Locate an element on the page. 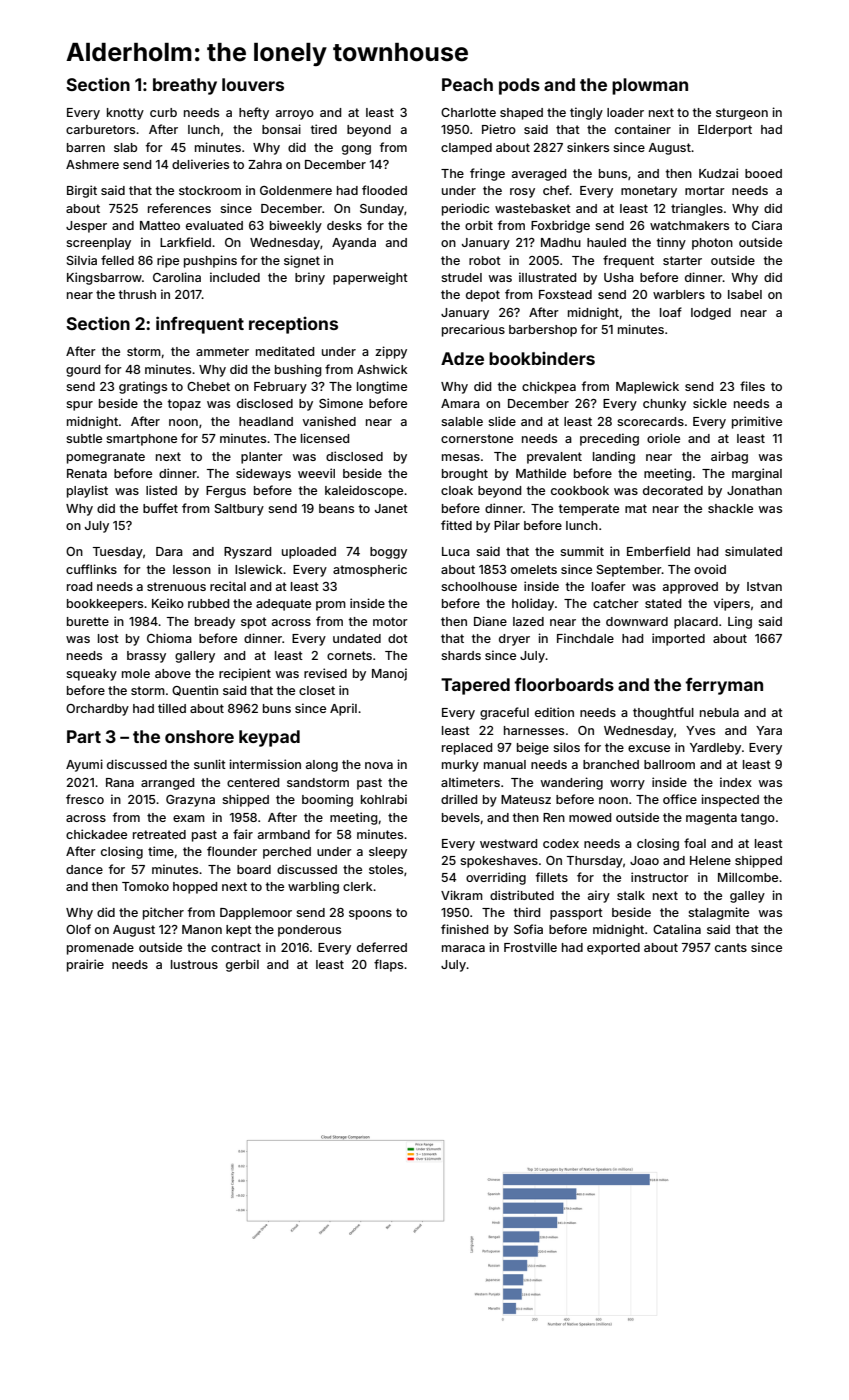 The width and height of the page is (849, 1400). fringe is located at coordinates (487, 174).
